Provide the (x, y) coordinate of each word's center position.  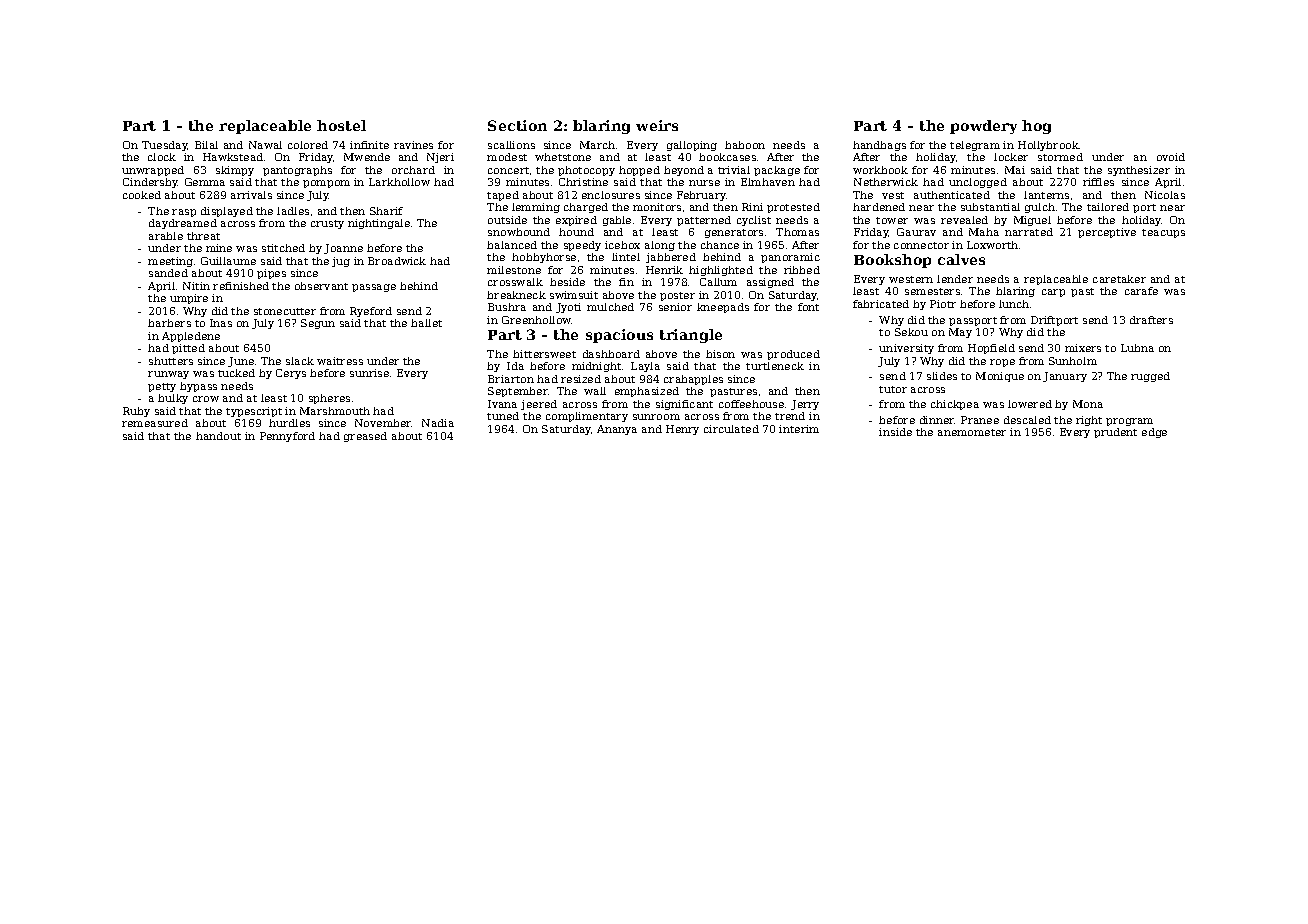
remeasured (155, 423)
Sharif (386, 211)
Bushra (507, 307)
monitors (657, 207)
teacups (1163, 233)
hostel (341, 125)
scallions (511, 145)
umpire (189, 299)
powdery (983, 127)
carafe (1141, 291)
